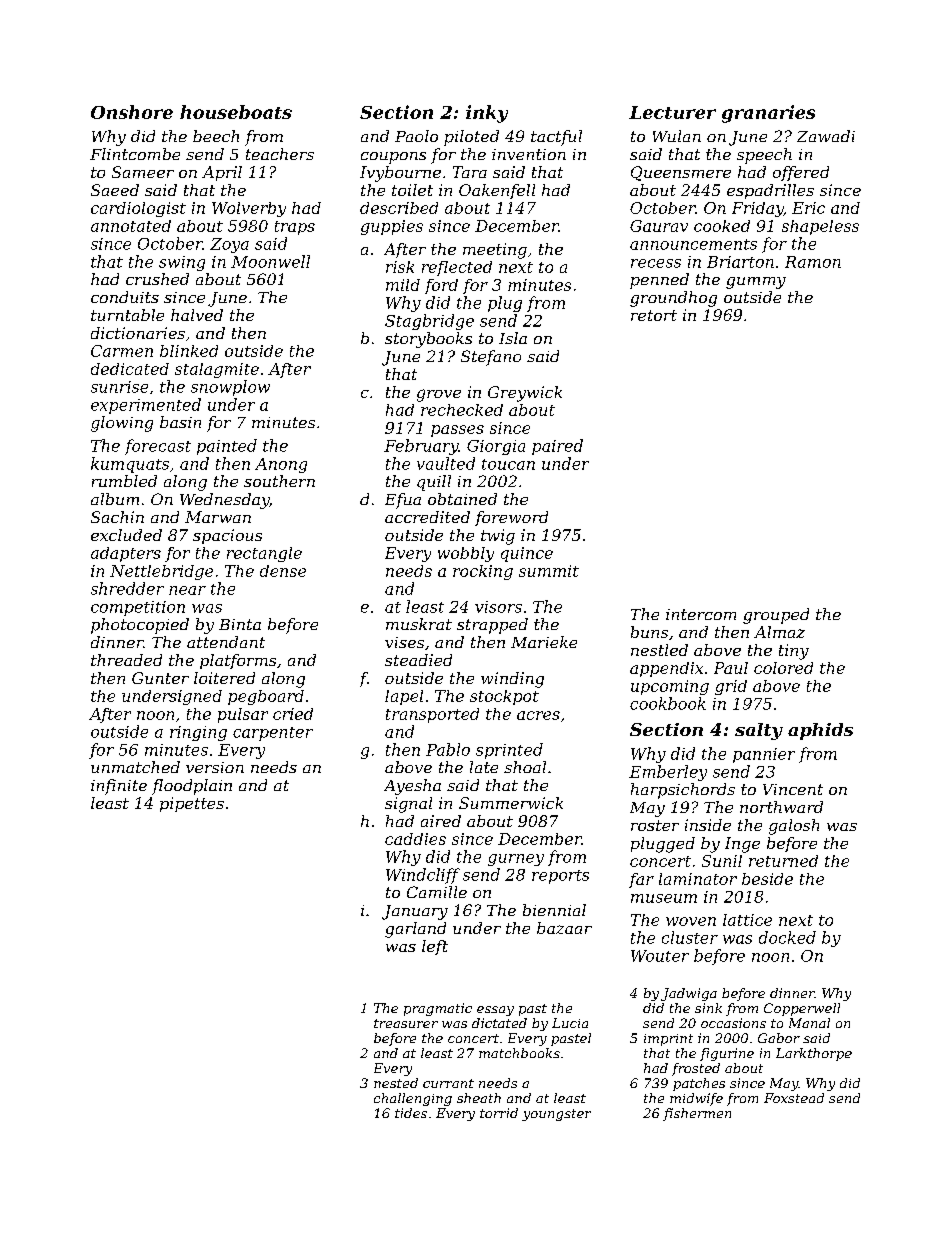  I want to click on threaded, so click(126, 660).
